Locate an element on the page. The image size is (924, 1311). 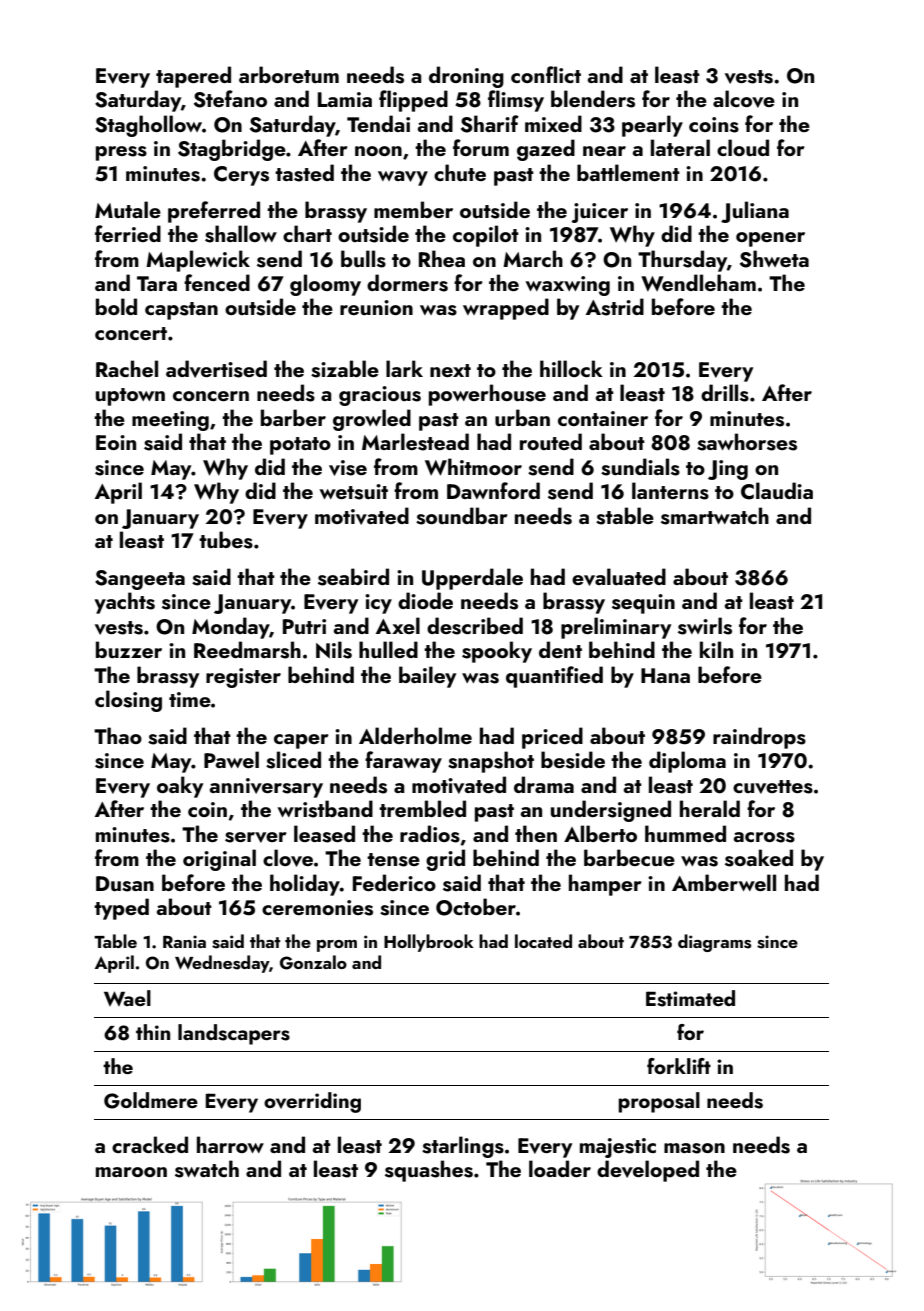
Hollybrook is located at coordinates (429, 943).
